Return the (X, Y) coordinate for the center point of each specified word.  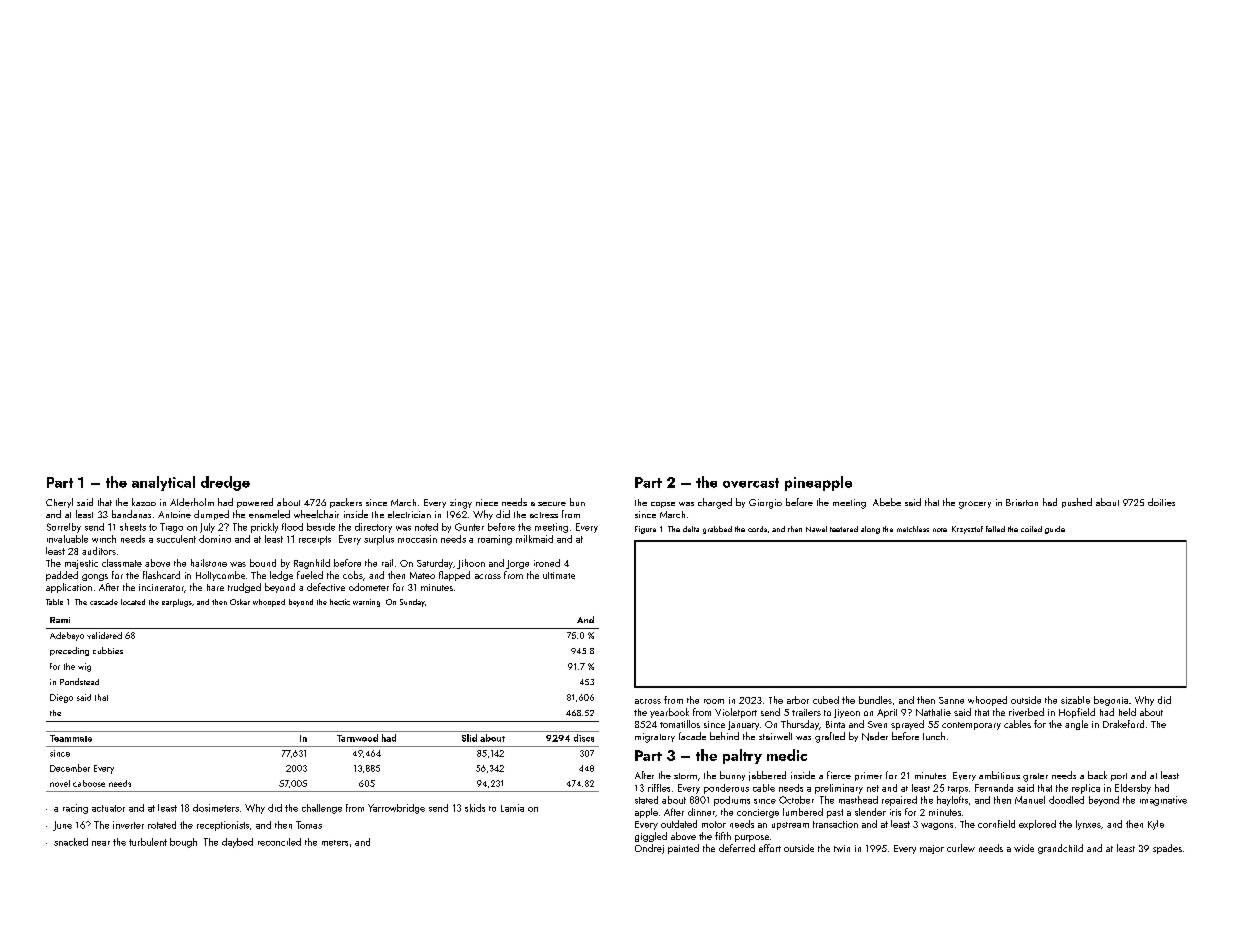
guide (1055, 530)
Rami (60, 620)
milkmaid (534, 539)
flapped (454, 576)
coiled (1031, 529)
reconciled (279, 842)
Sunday (412, 603)
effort (770, 848)
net (873, 788)
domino (215, 539)
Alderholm (192, 502)
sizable (1075, 700)
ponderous (726, 789)
